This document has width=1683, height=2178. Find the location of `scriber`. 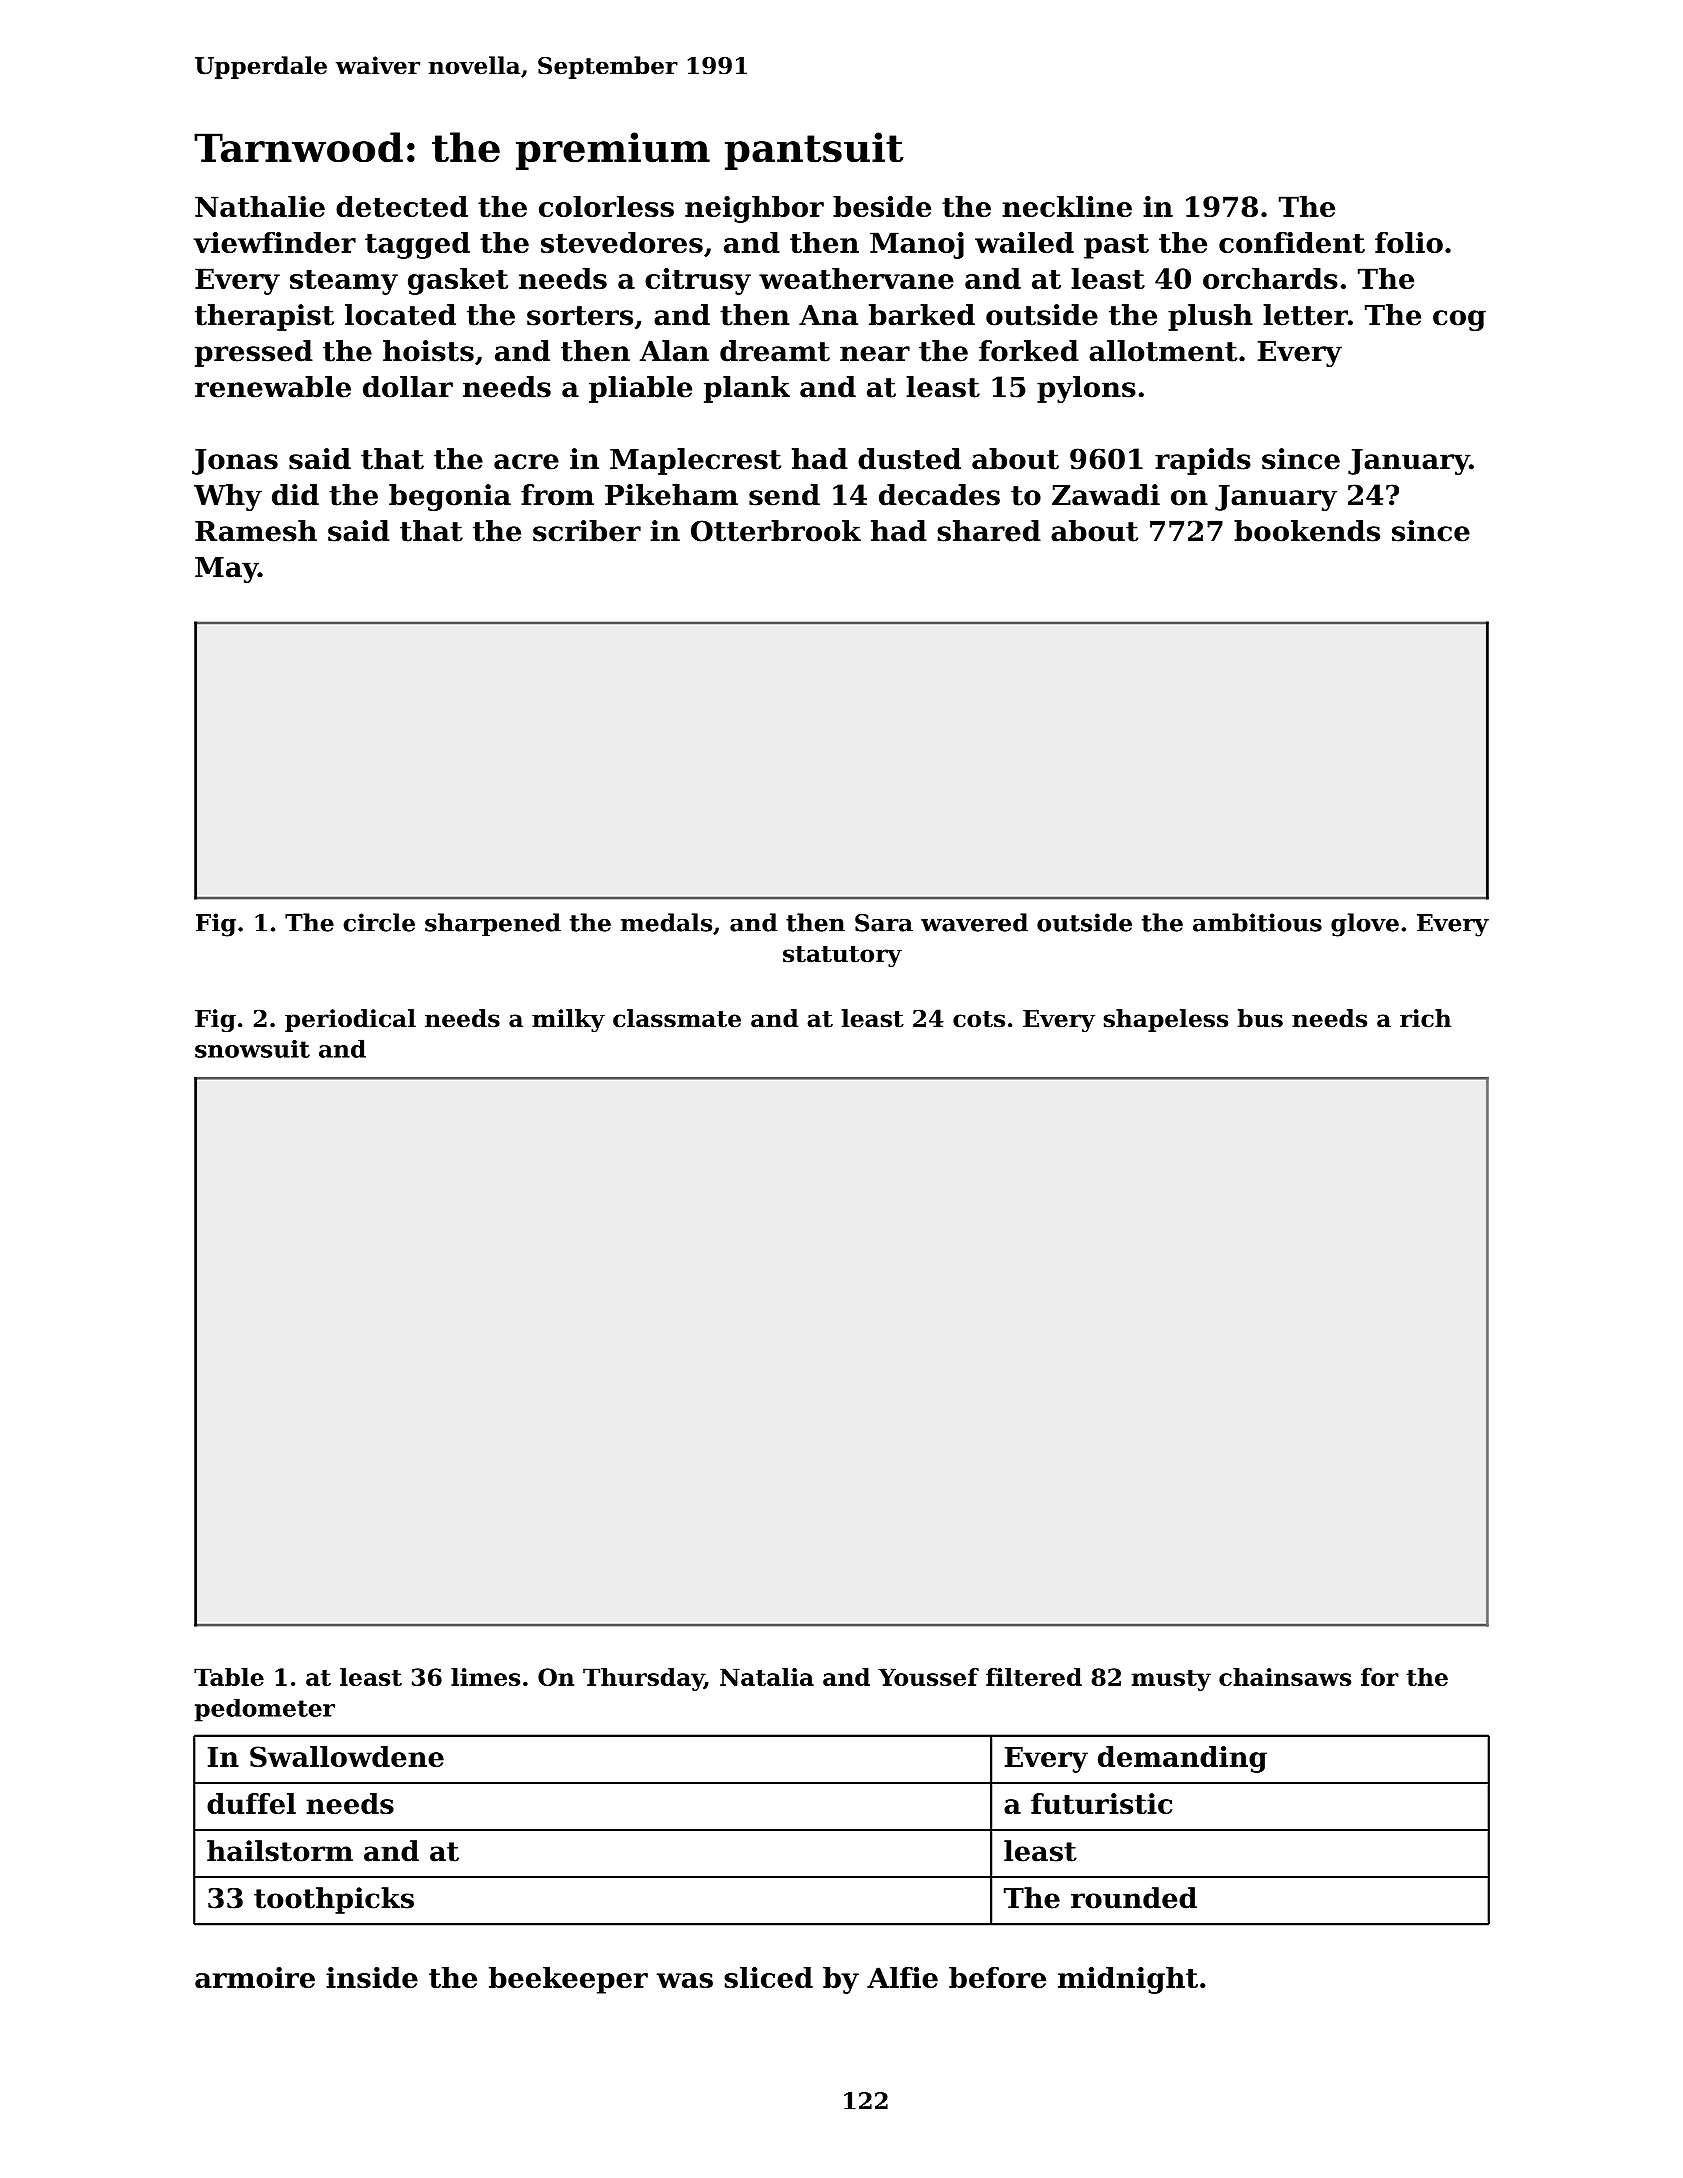

scriber is located at coordinates (587, 531).
